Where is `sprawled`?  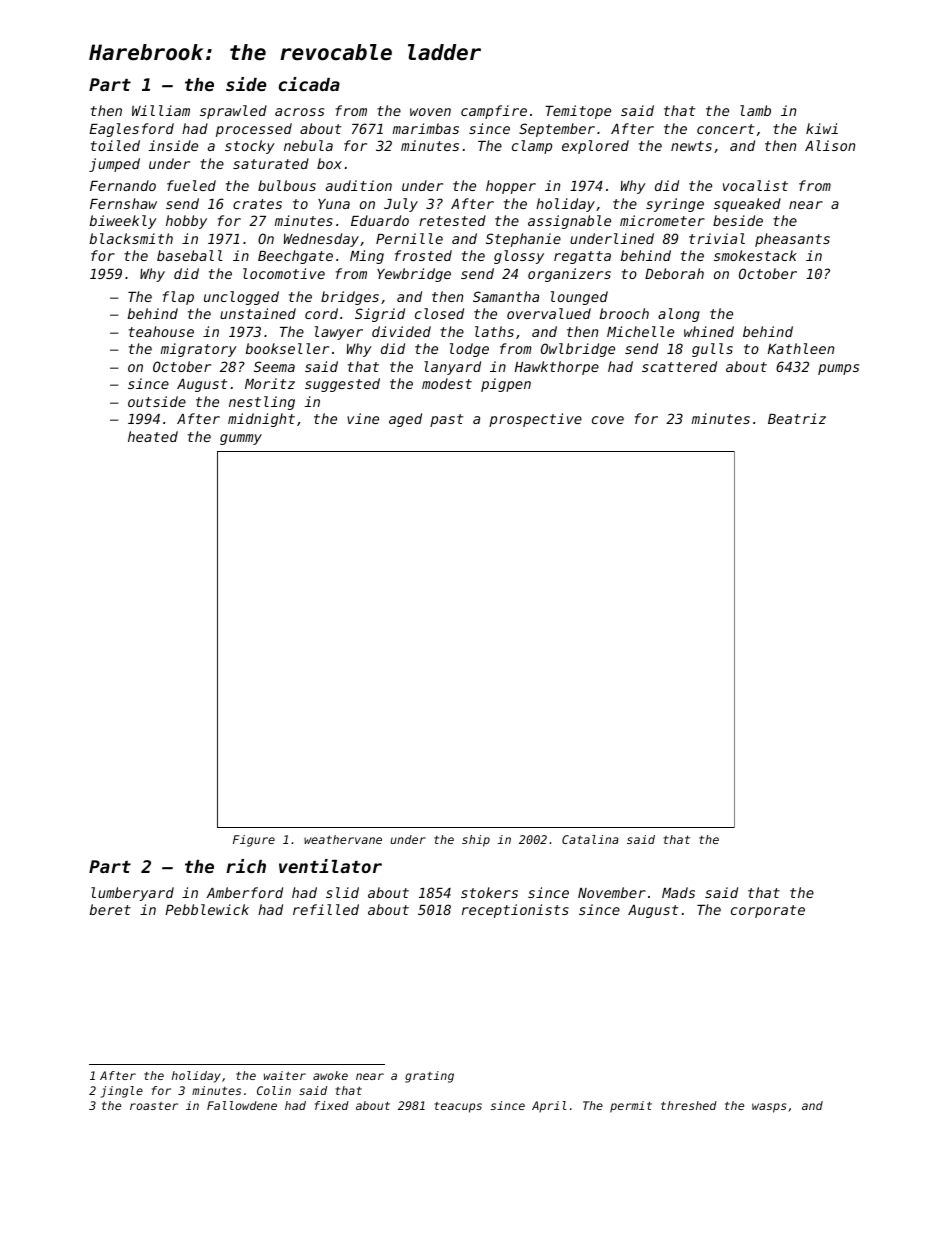 sprawled is located at coordinates (233, 112).
